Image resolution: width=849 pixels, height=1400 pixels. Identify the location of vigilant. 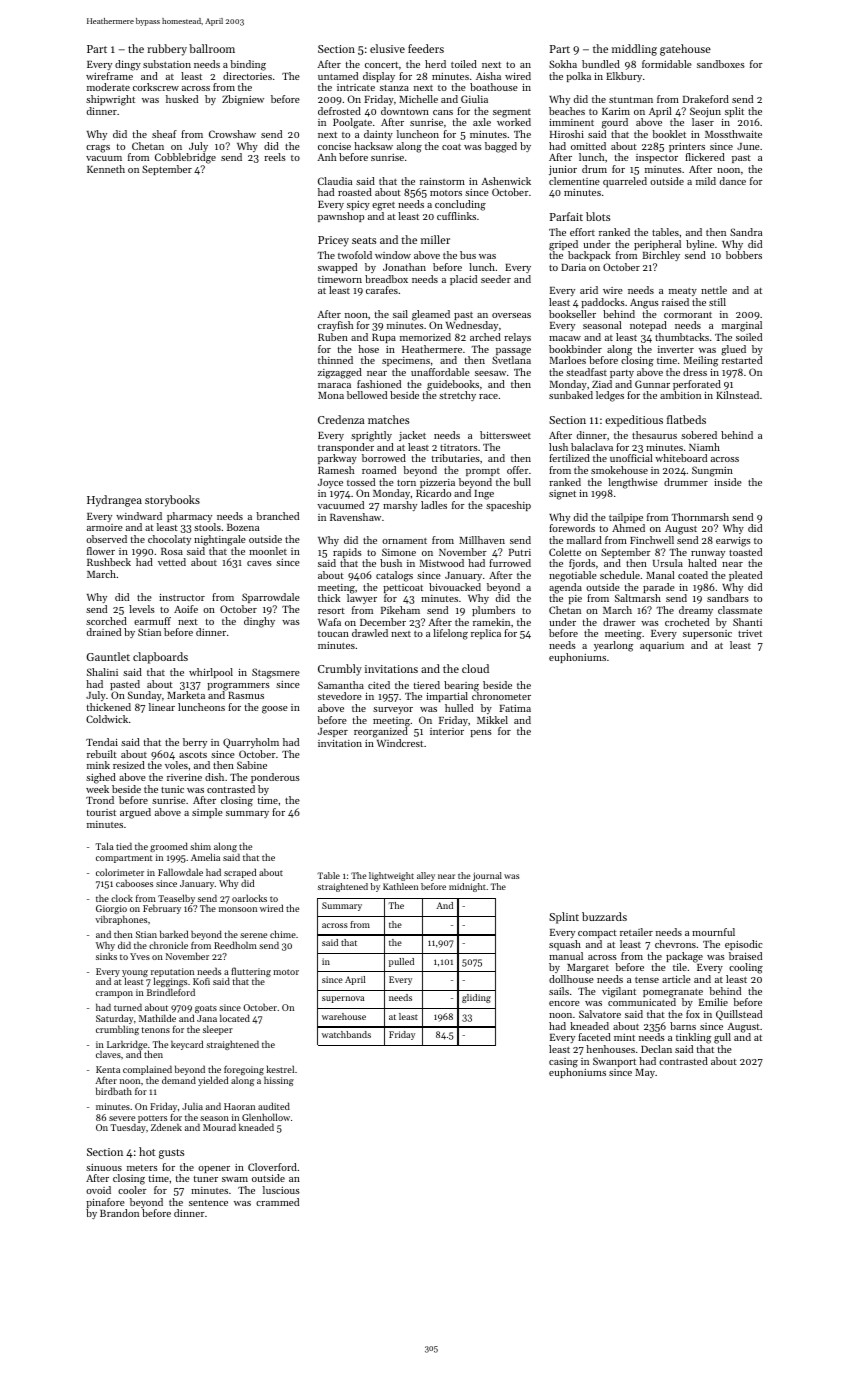
(619, 992).
